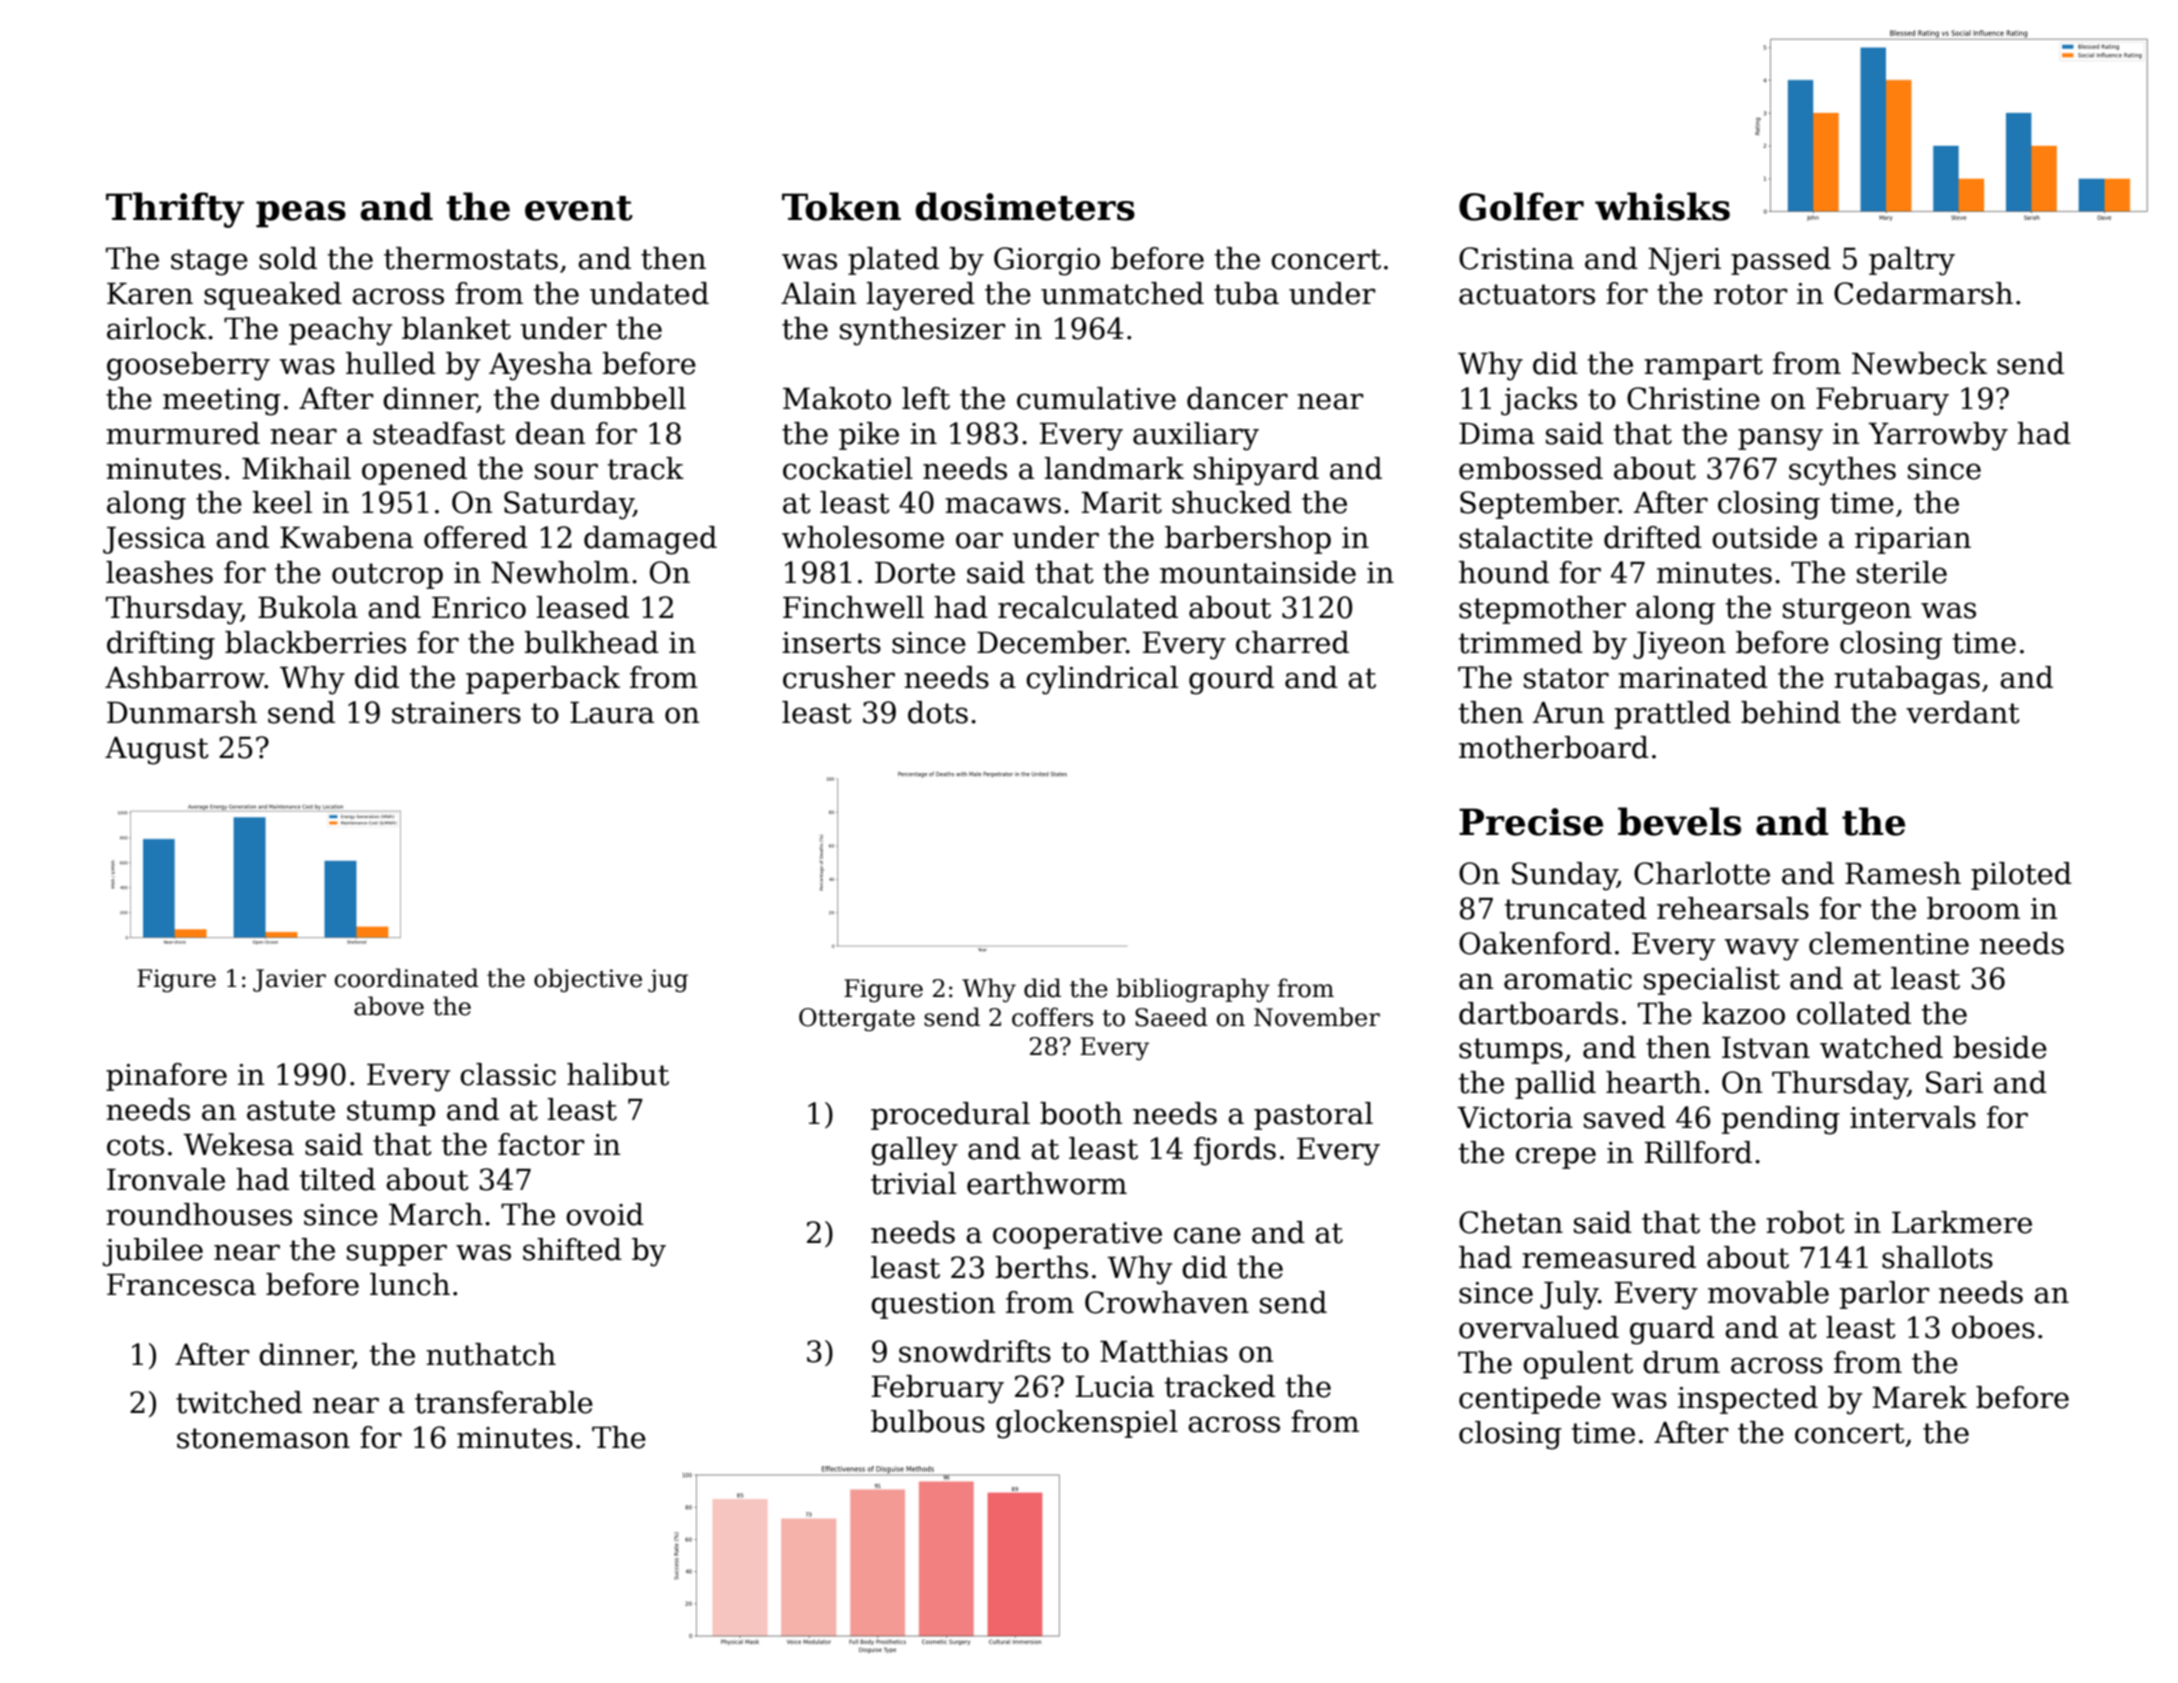 The width and height of the image is (2178, 1683). What do you see at coordinates (928, 1421) in the image?
I see `bulbous` at bounding box center [928, 1421].
